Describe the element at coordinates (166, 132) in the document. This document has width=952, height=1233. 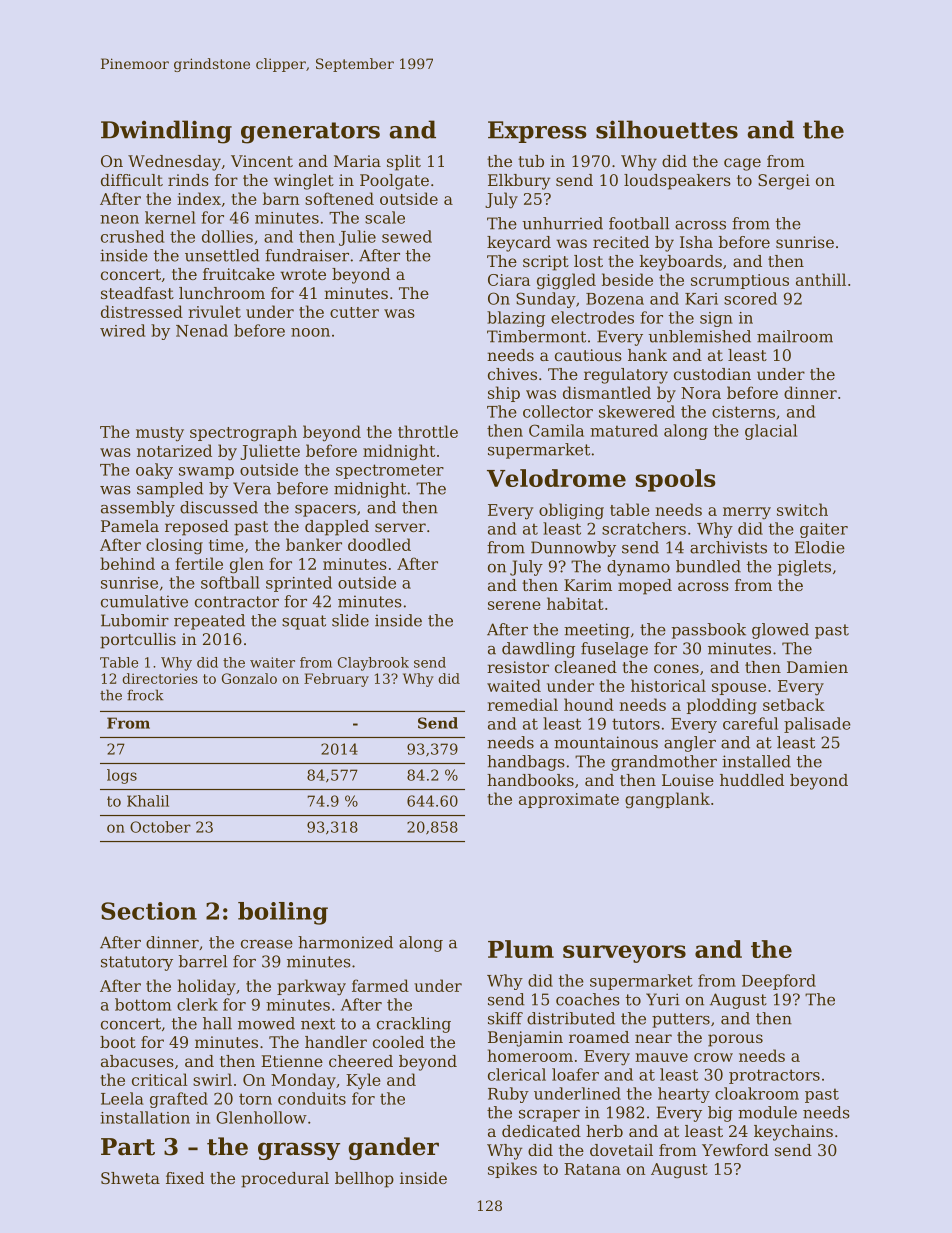
I see `Dwindling` at that location.
